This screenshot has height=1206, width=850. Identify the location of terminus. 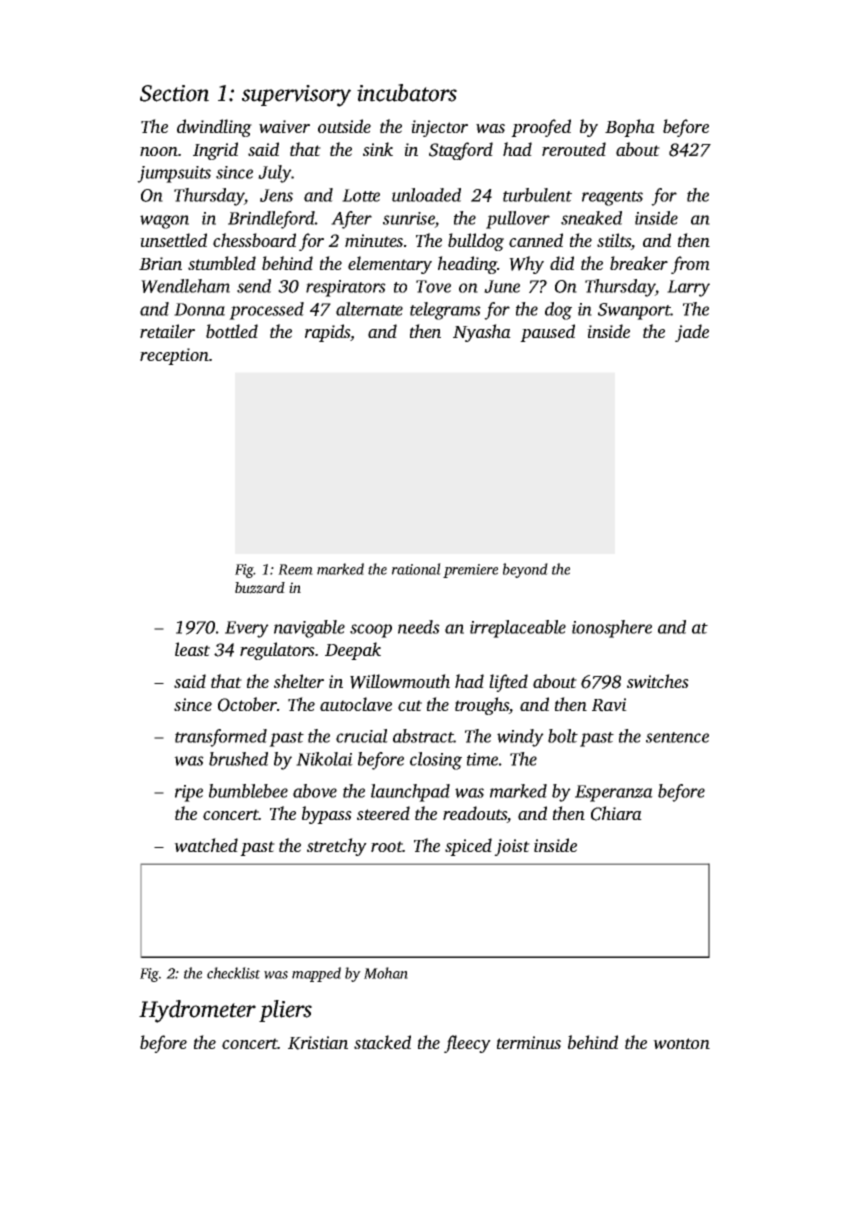
(529, 1042).
